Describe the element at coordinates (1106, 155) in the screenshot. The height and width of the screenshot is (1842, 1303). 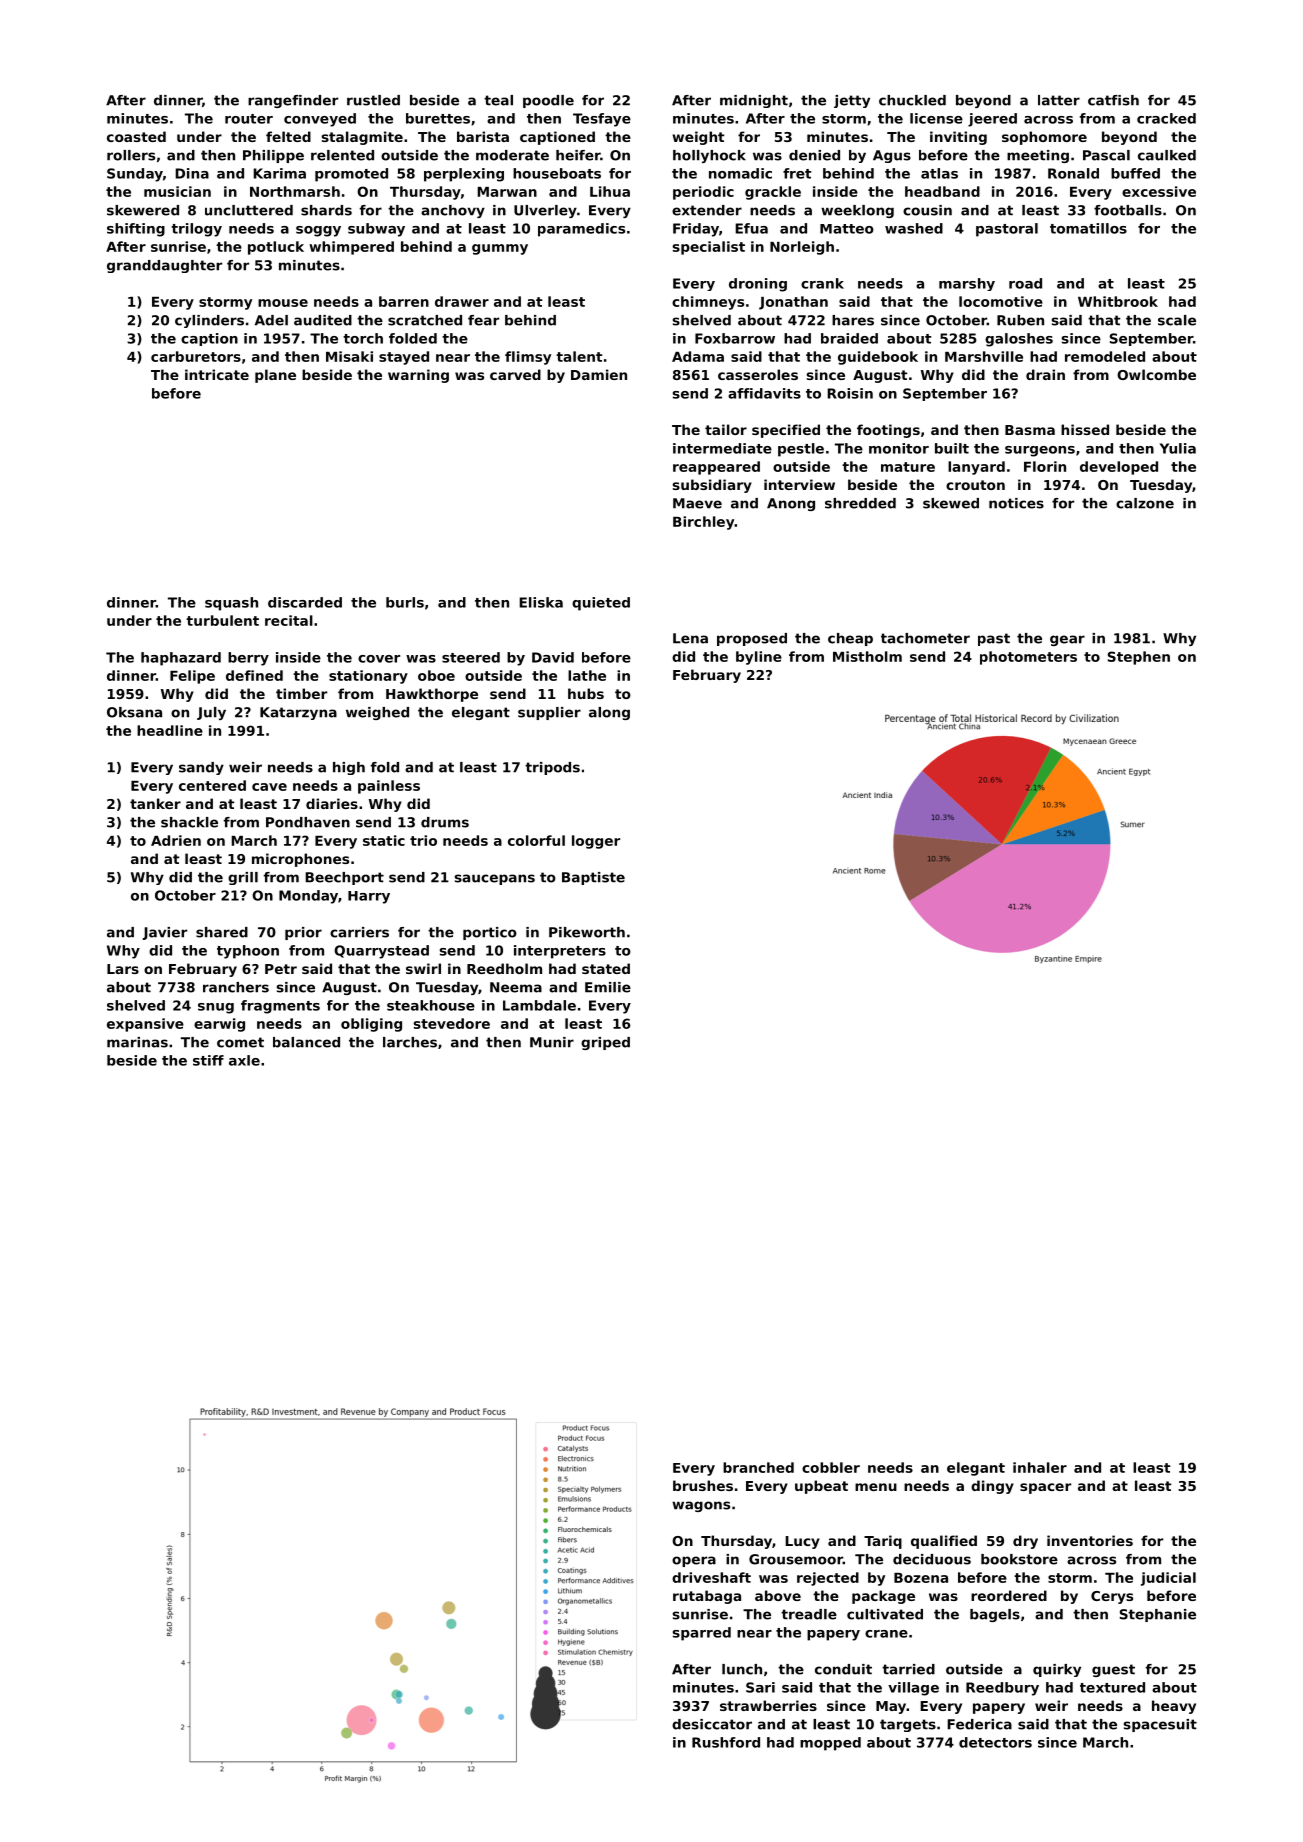
I see `Pascal` at that location.
